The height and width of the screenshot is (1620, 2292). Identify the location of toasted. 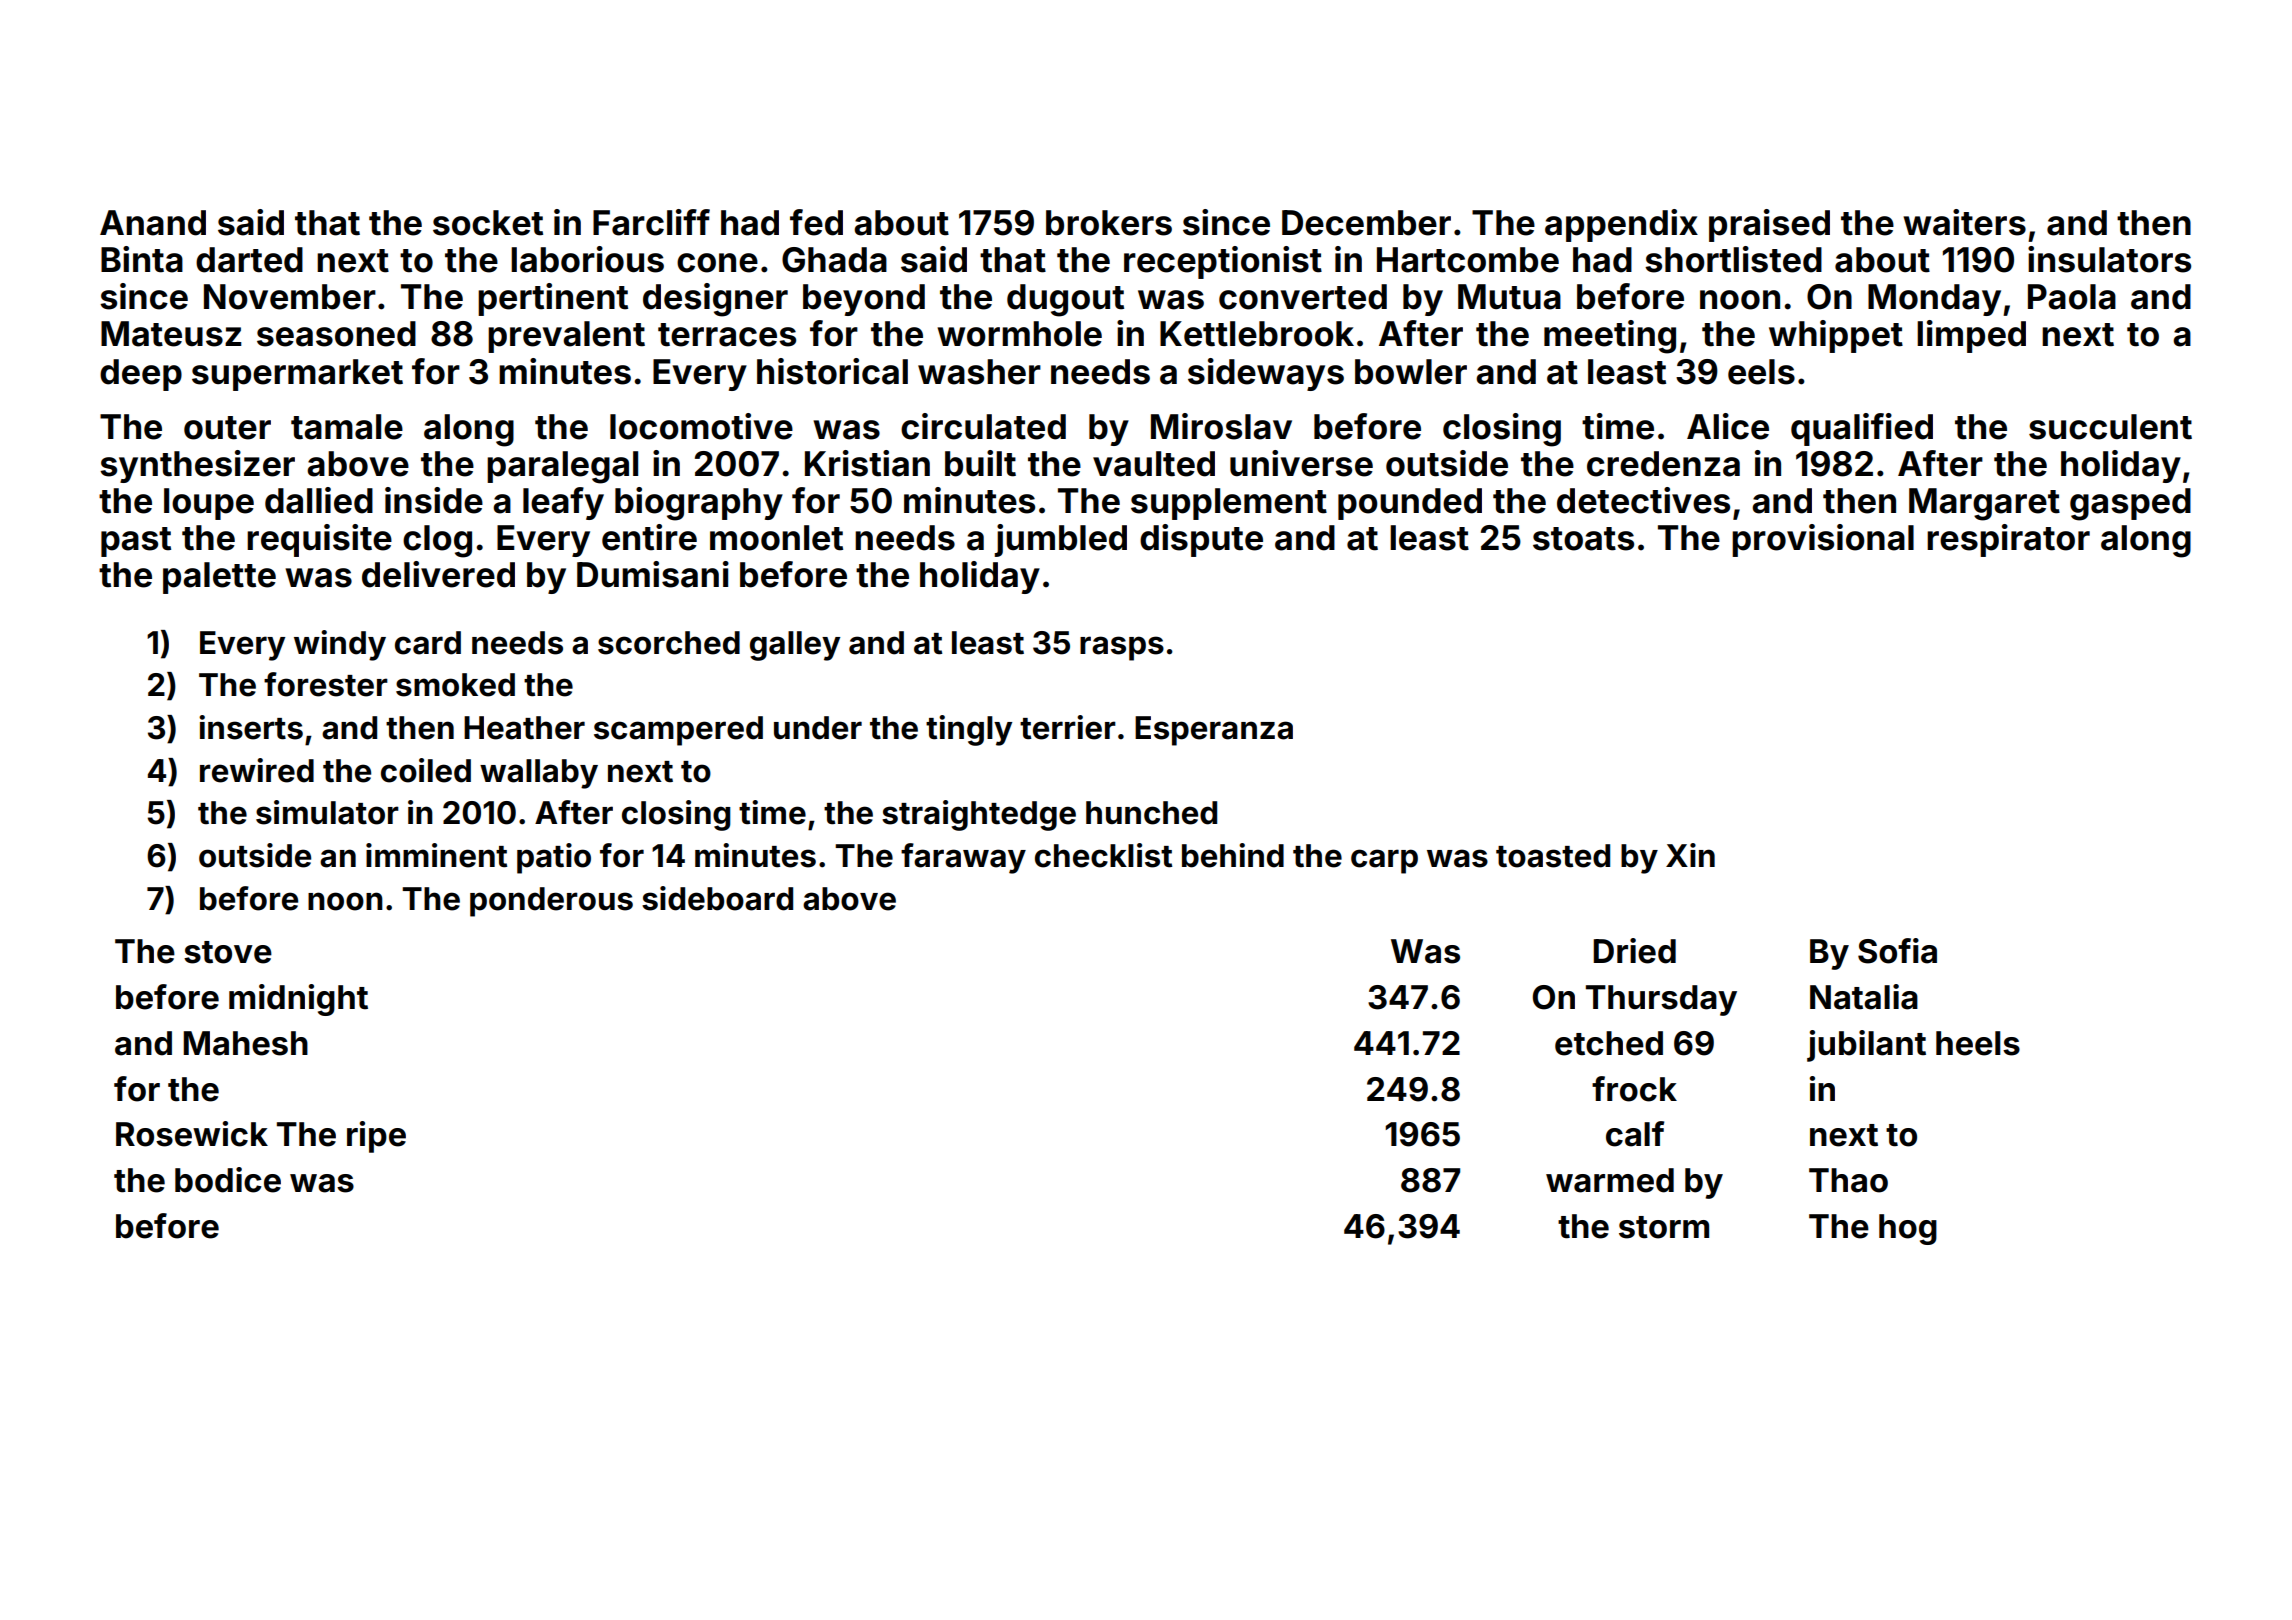
(1553, 856).
